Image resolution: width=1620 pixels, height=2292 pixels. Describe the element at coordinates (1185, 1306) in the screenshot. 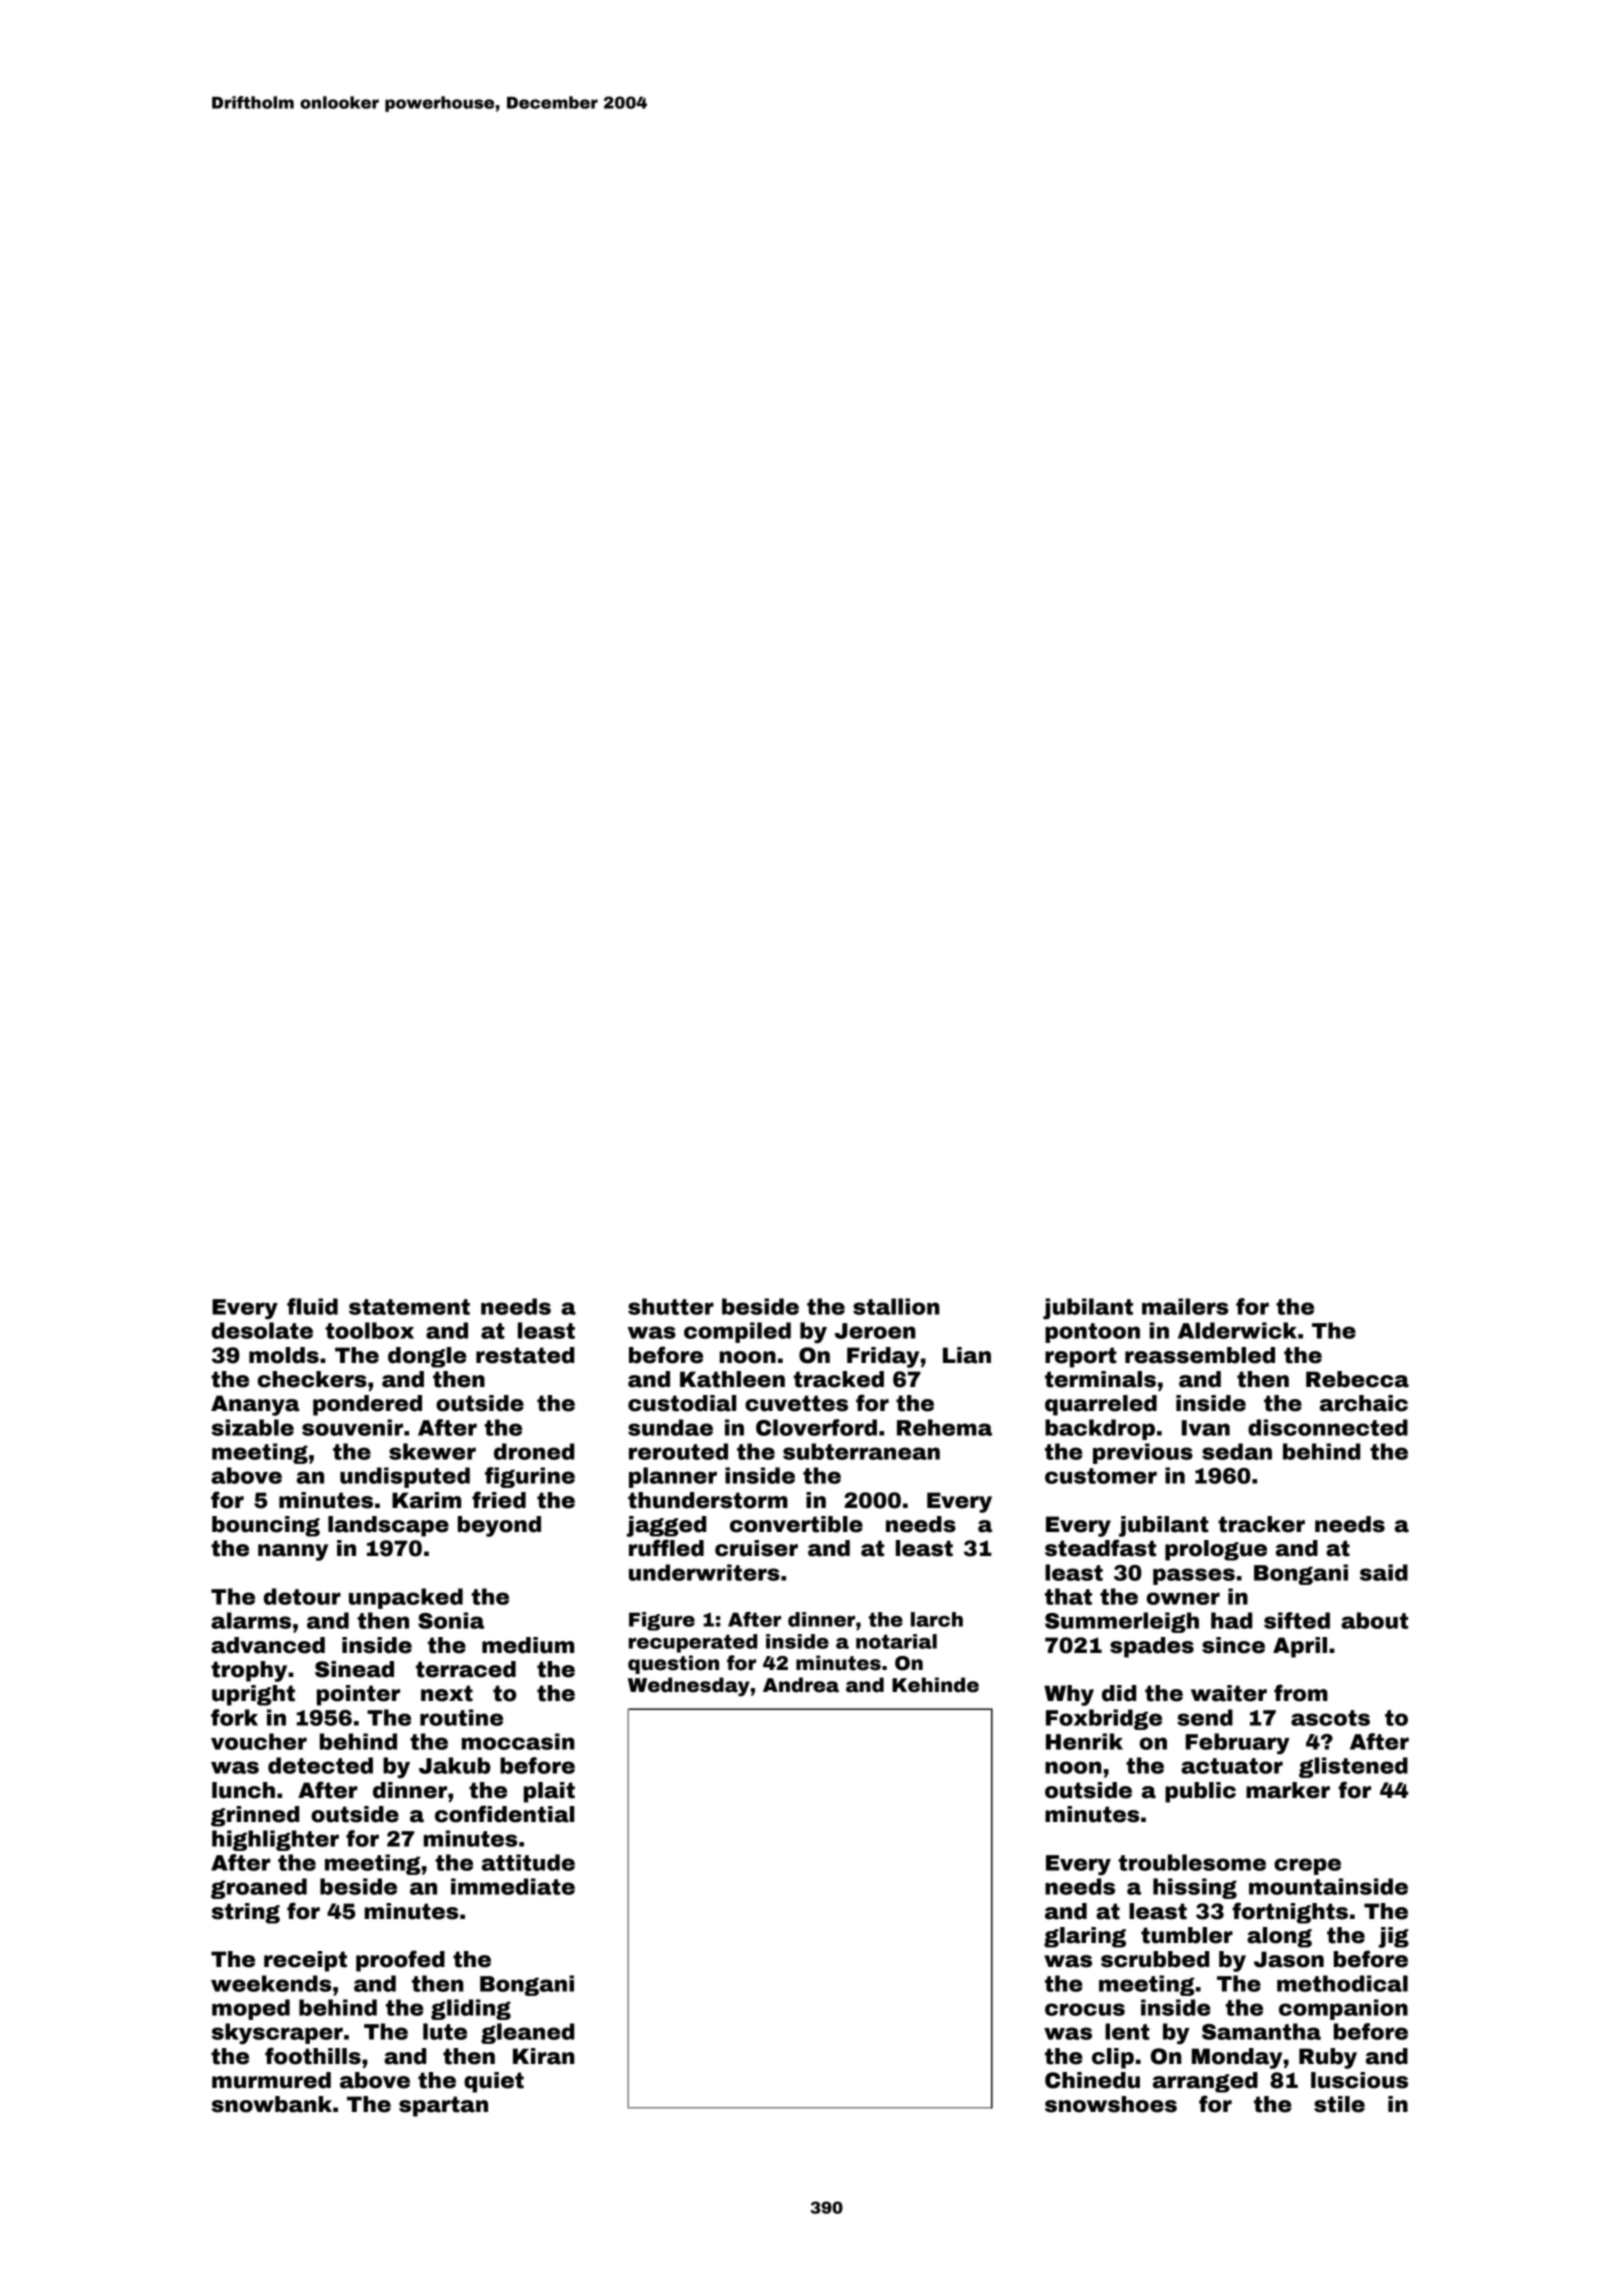

I see `mailers` at that location.
